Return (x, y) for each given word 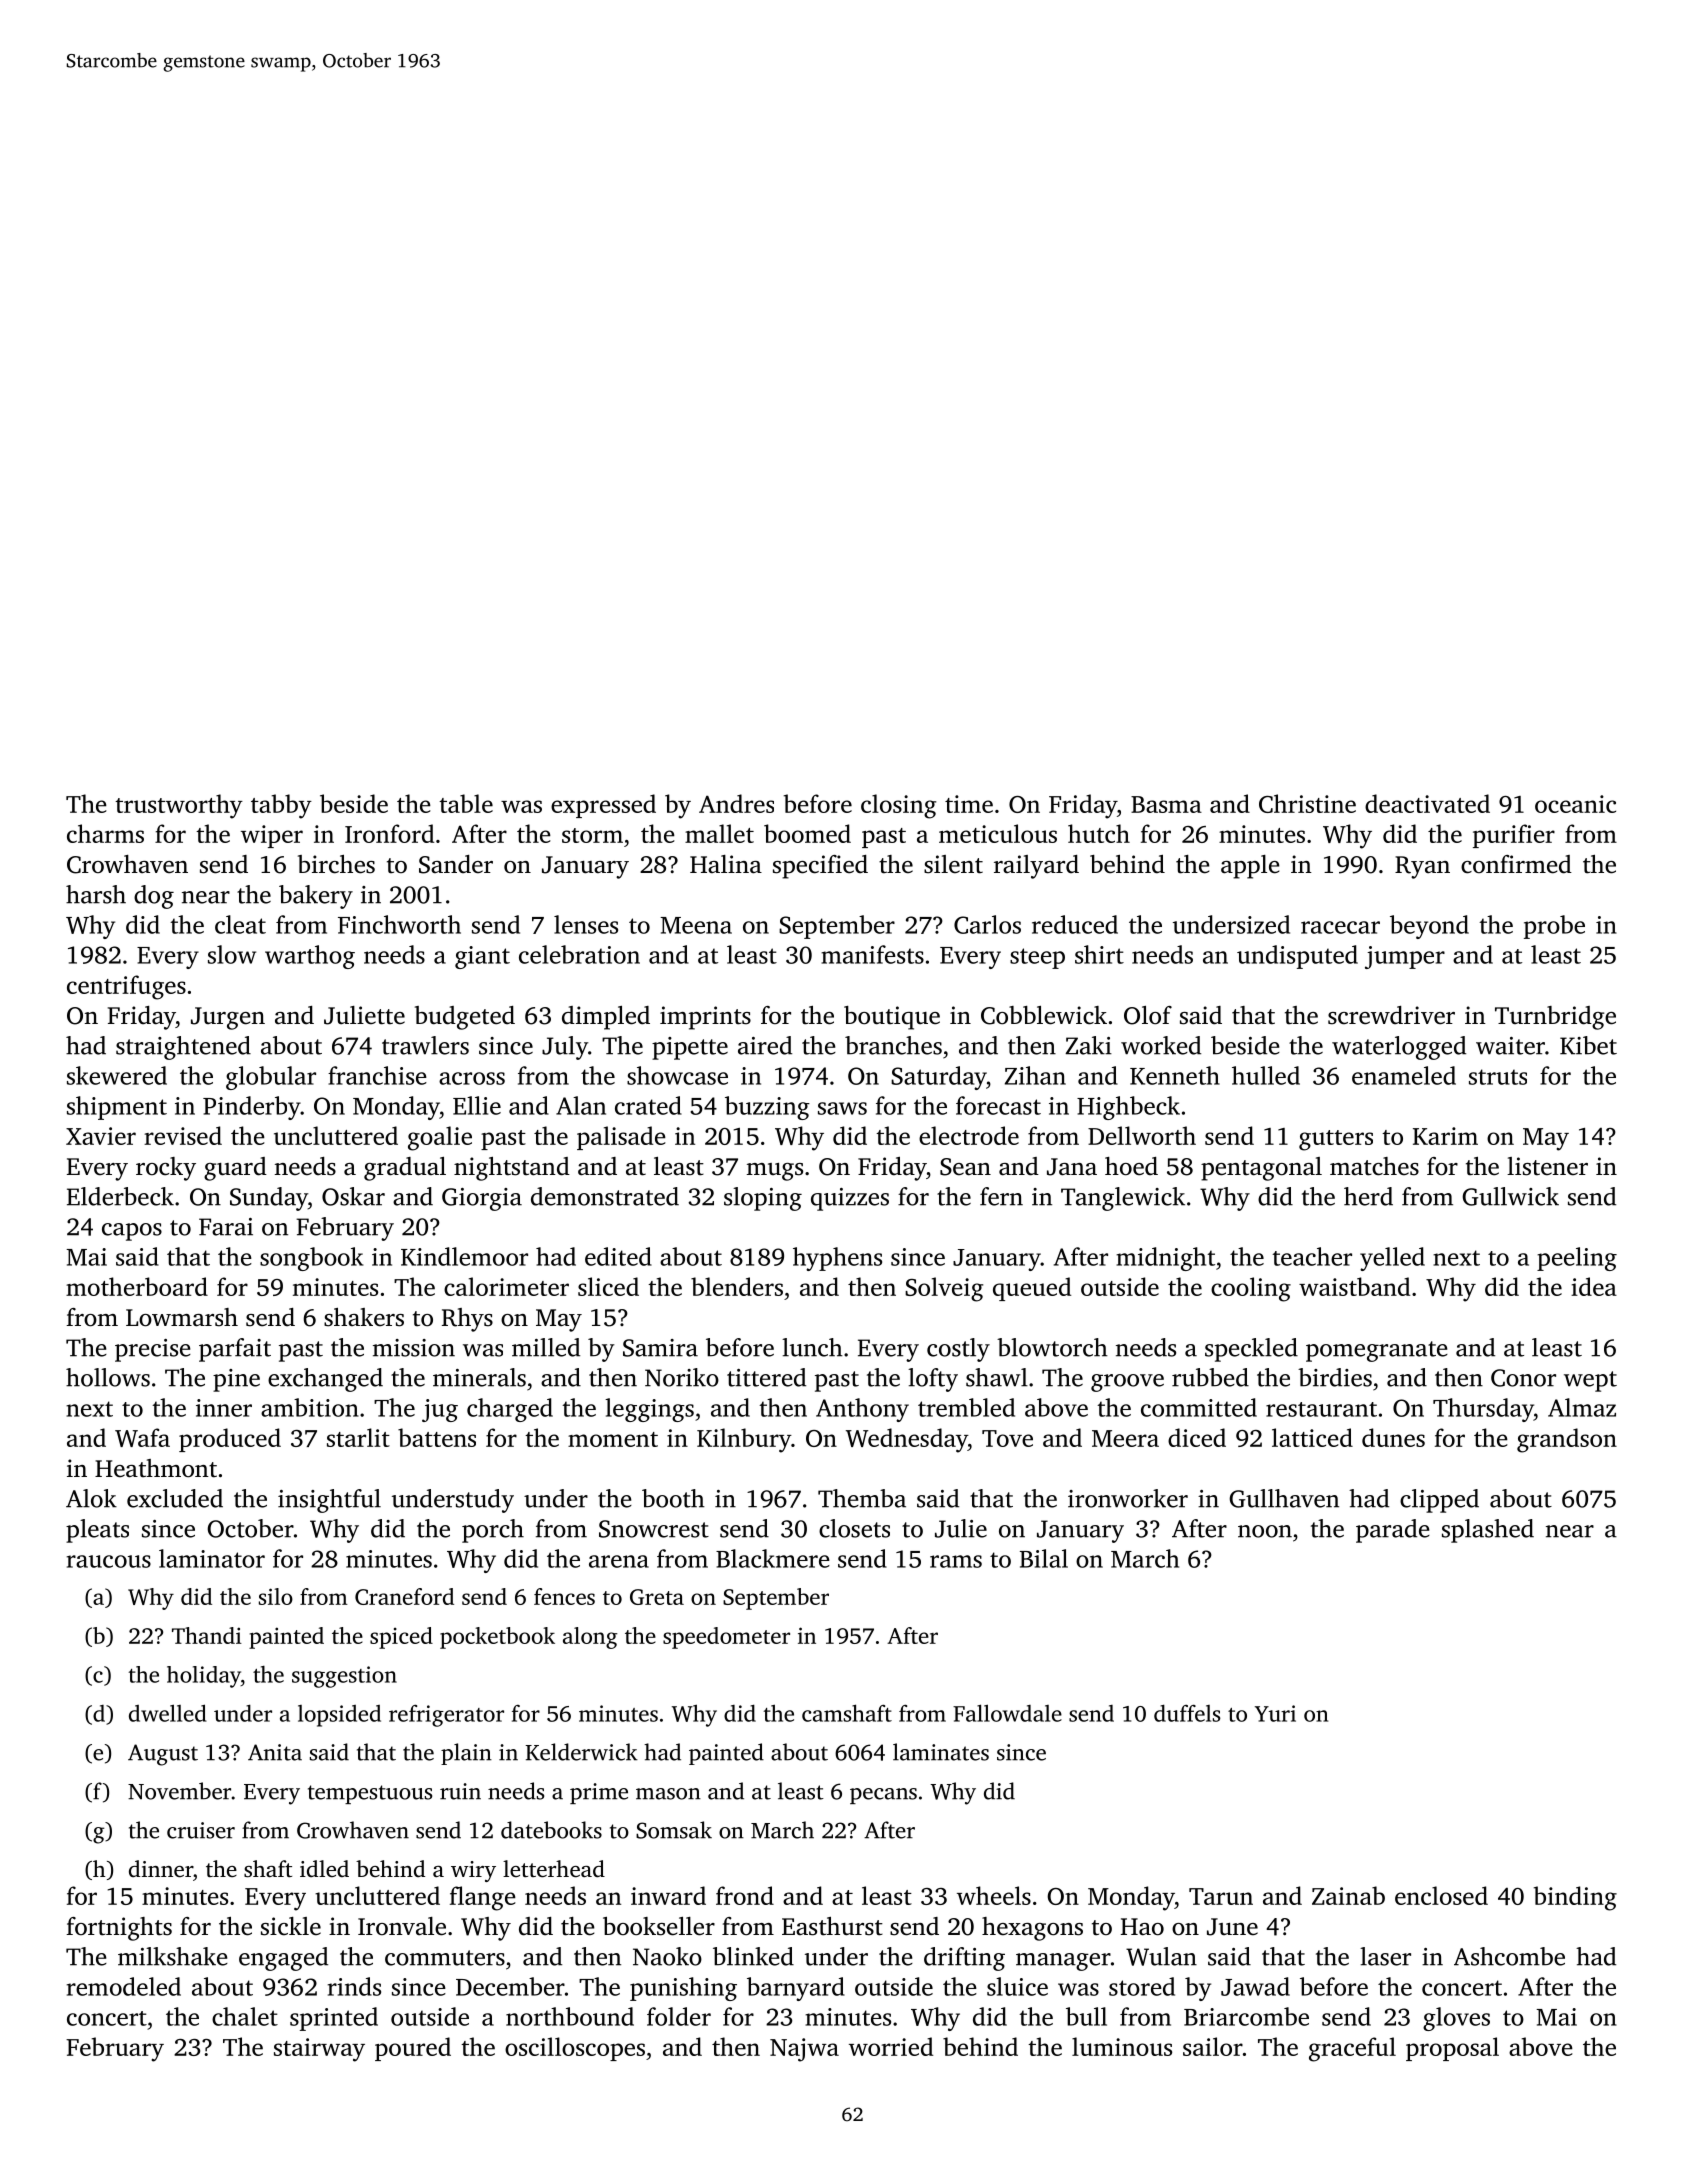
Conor (1523, 1378)
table (466, 803)
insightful (329, 1501)
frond (745, 1895)
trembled (966, 1407)
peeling (1577, 1259)
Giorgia (482, 1199)
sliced (608, 1286)
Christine (1307, 803)
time (969, 804)
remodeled (124, 1986)
